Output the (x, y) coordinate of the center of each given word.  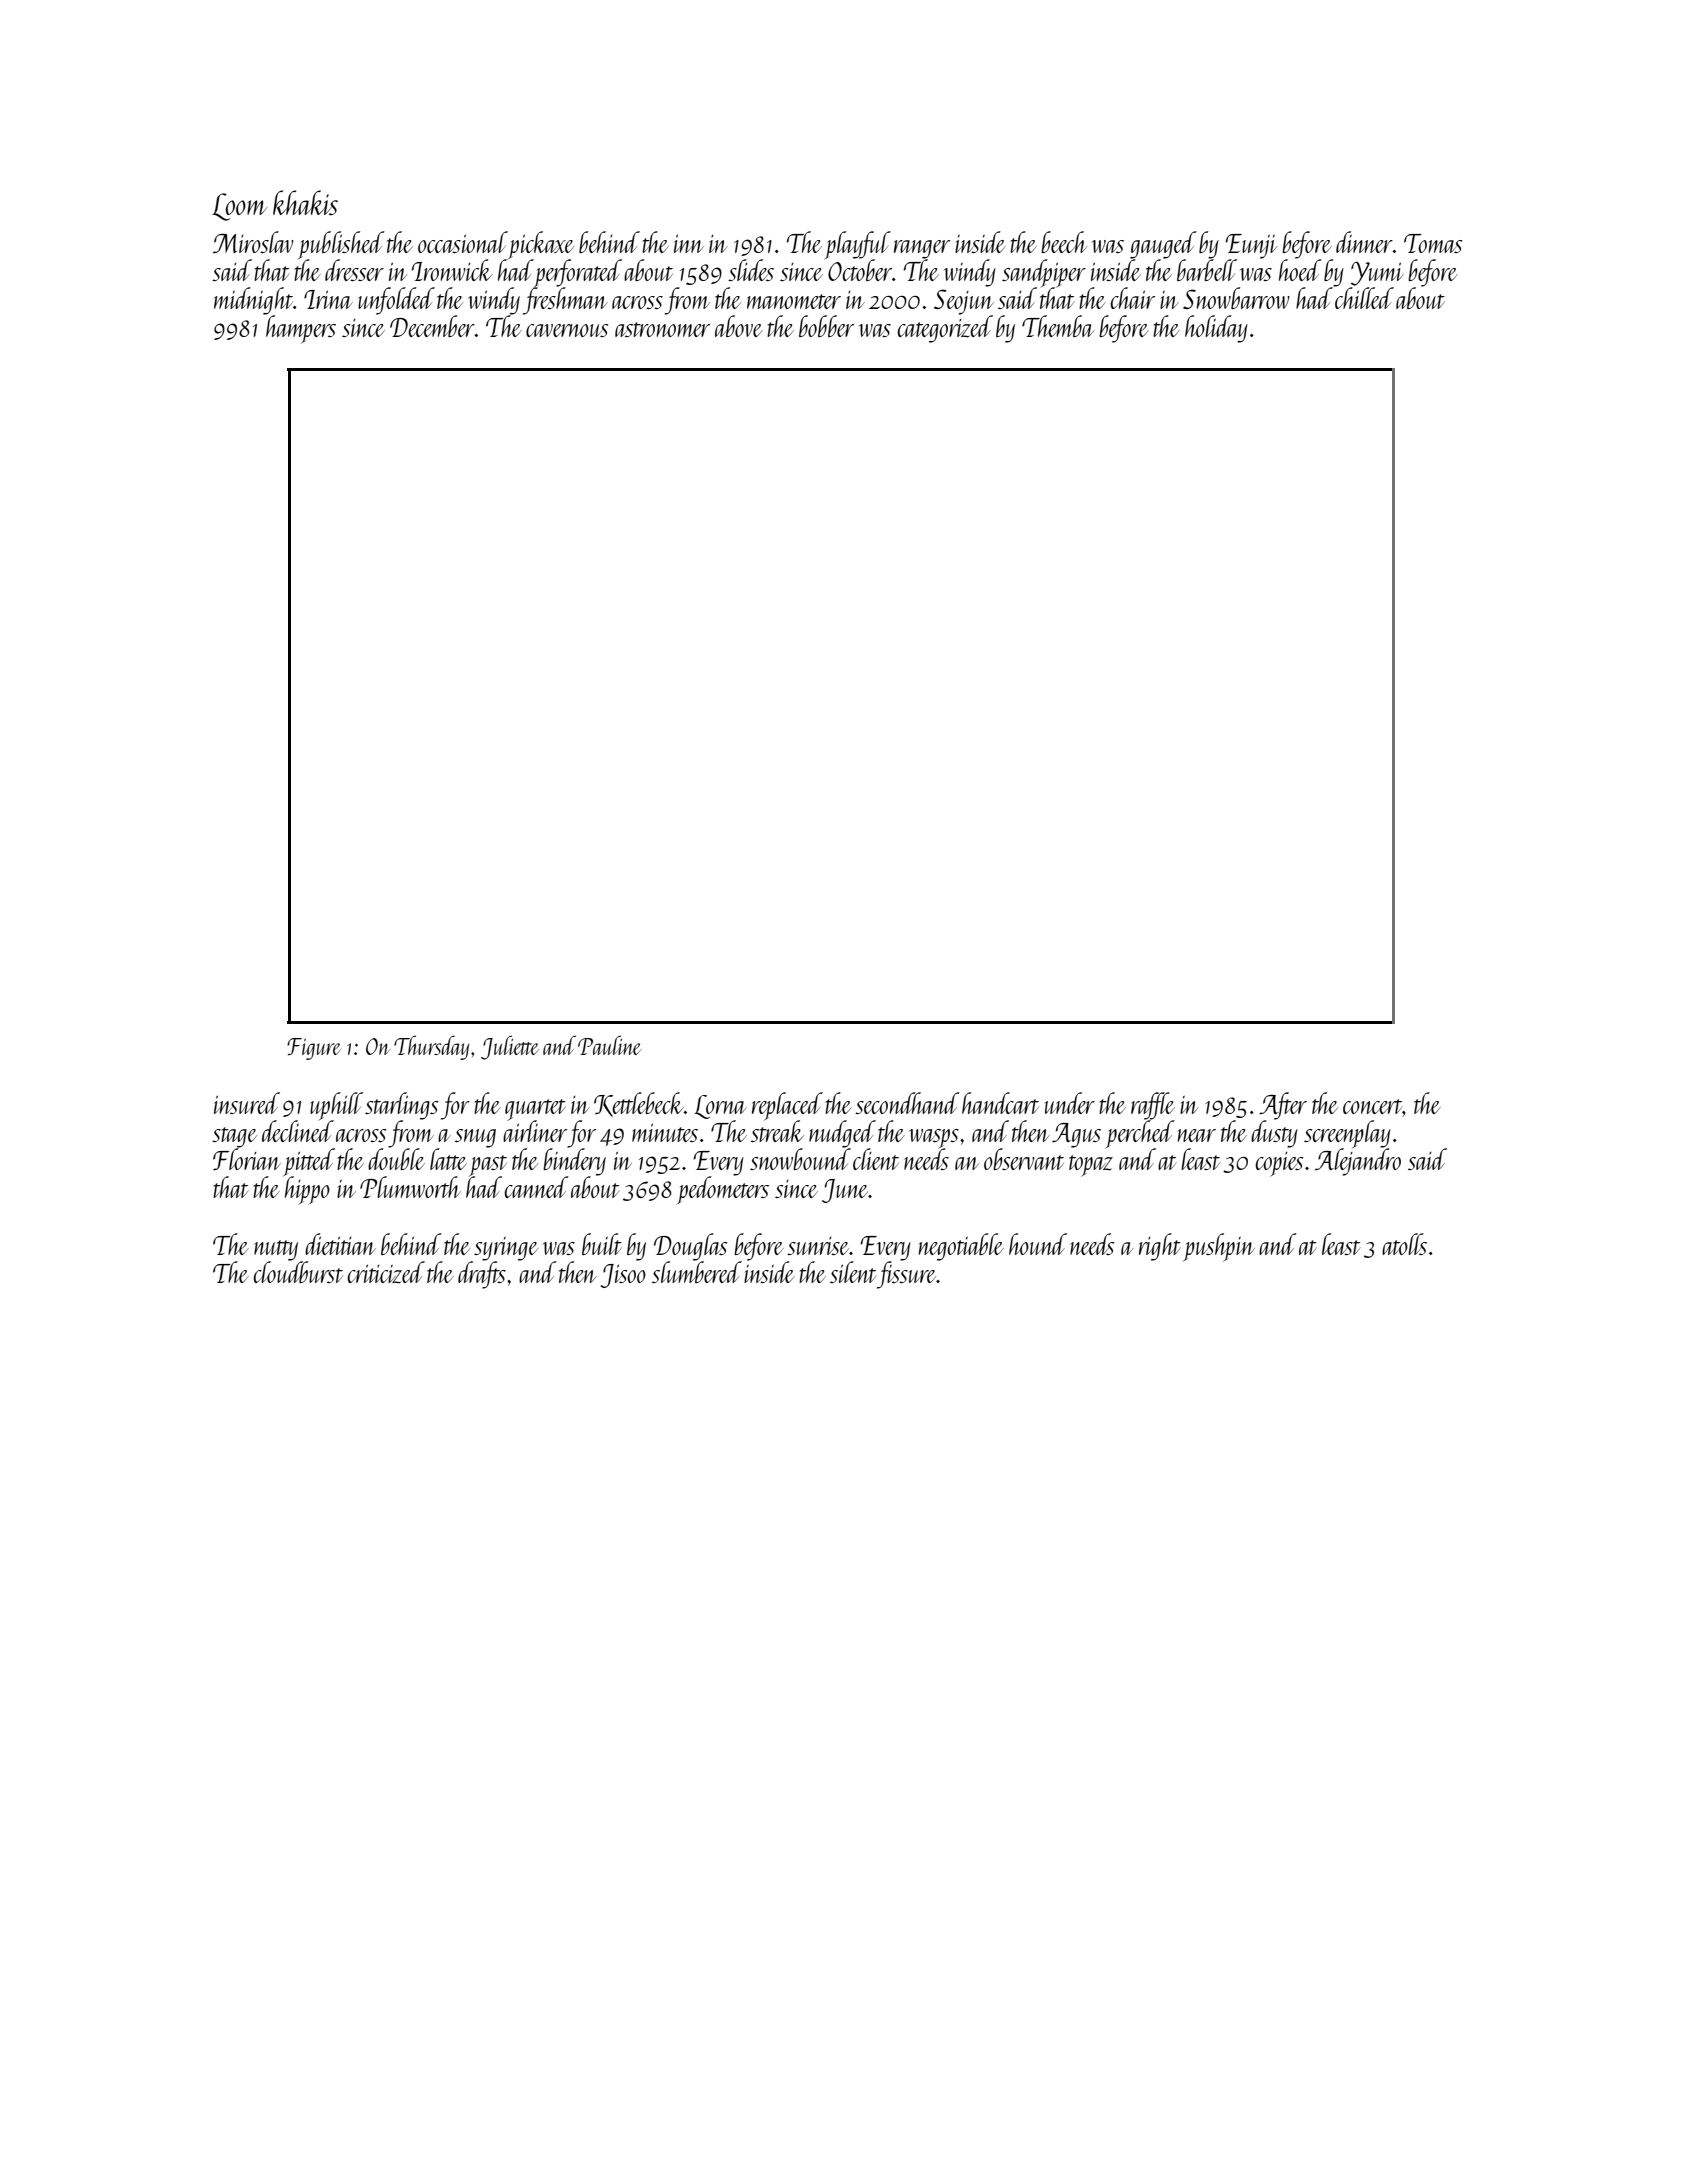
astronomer (662, 329)
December (432, 326)
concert (1373, 1106)
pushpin (1219, 1247)
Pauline (609, 1045)
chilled (1364, 298)
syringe (506, 1249)
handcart (1000, 1103)
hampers (301, 329)
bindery (574, 1162)
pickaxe (541, 245)
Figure (314, 1049)
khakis (305, 202)
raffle (1153, 1106)
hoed (1300, 270)
